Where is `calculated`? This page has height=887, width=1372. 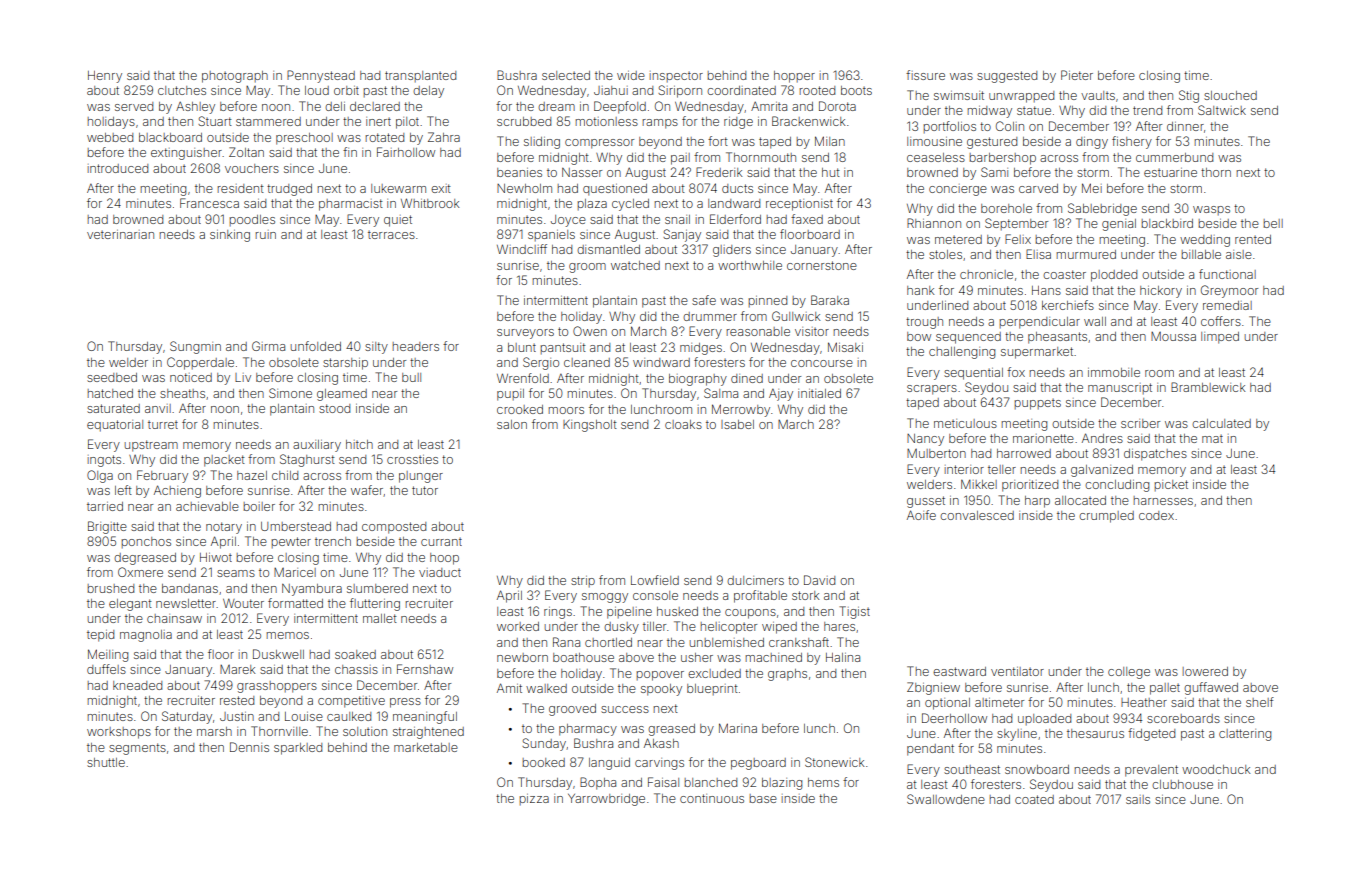
calculated is located at coordinates (1221, 423).
